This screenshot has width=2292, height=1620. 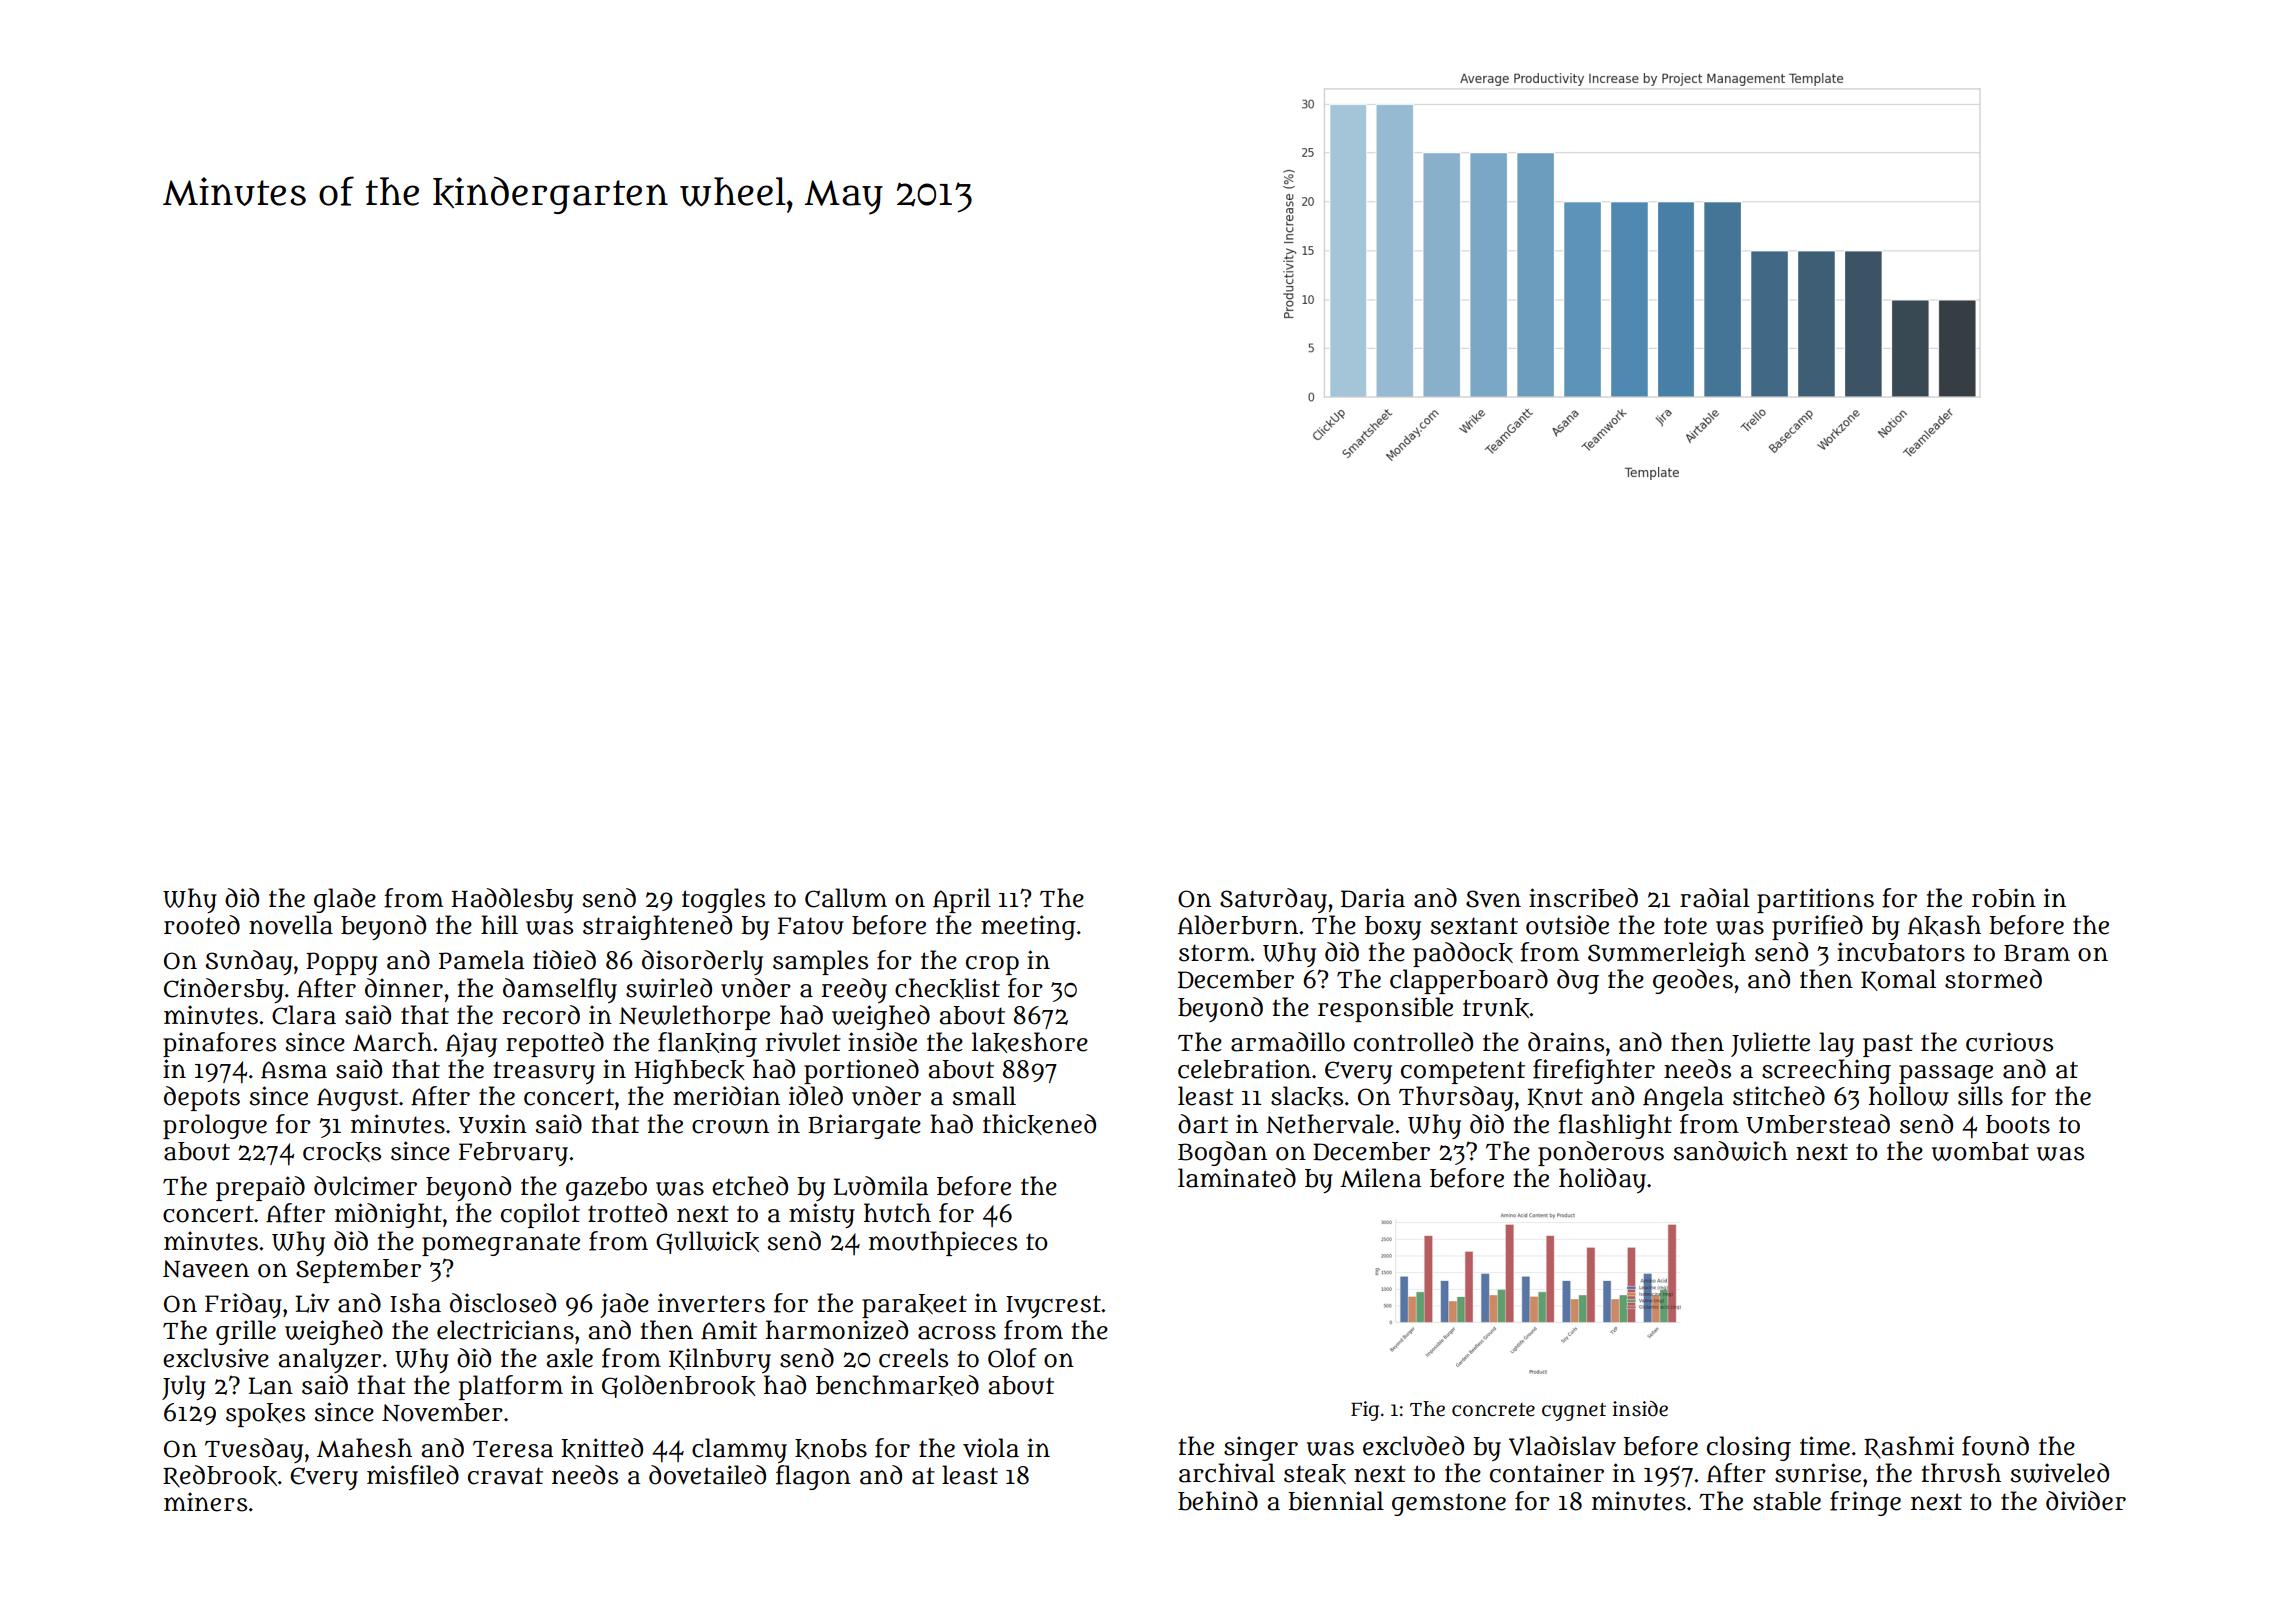 I want to click on Callum, so click(x=846, y=898).
